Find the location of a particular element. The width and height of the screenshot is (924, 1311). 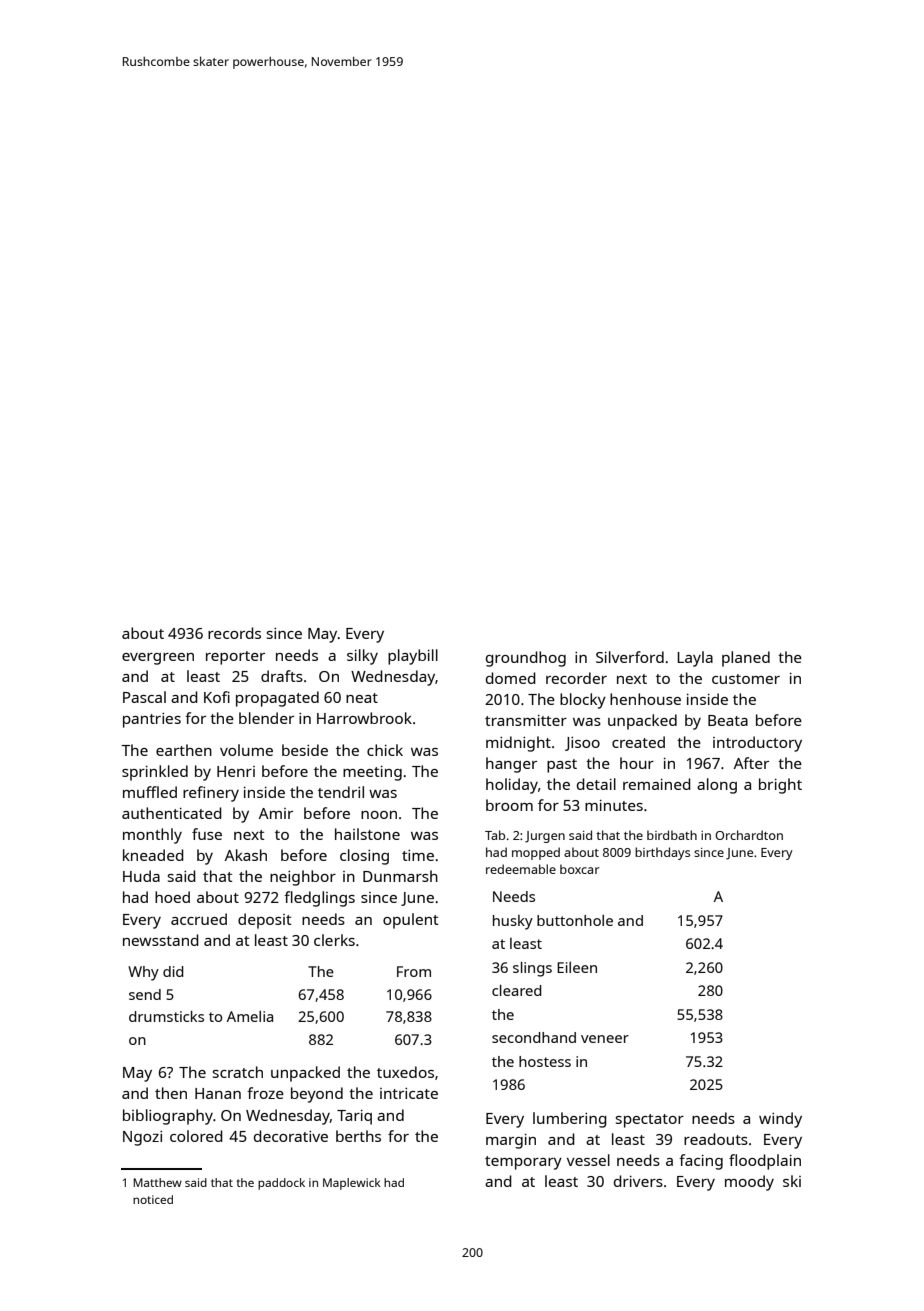

evergreen is located at coordinates (158, 659).
